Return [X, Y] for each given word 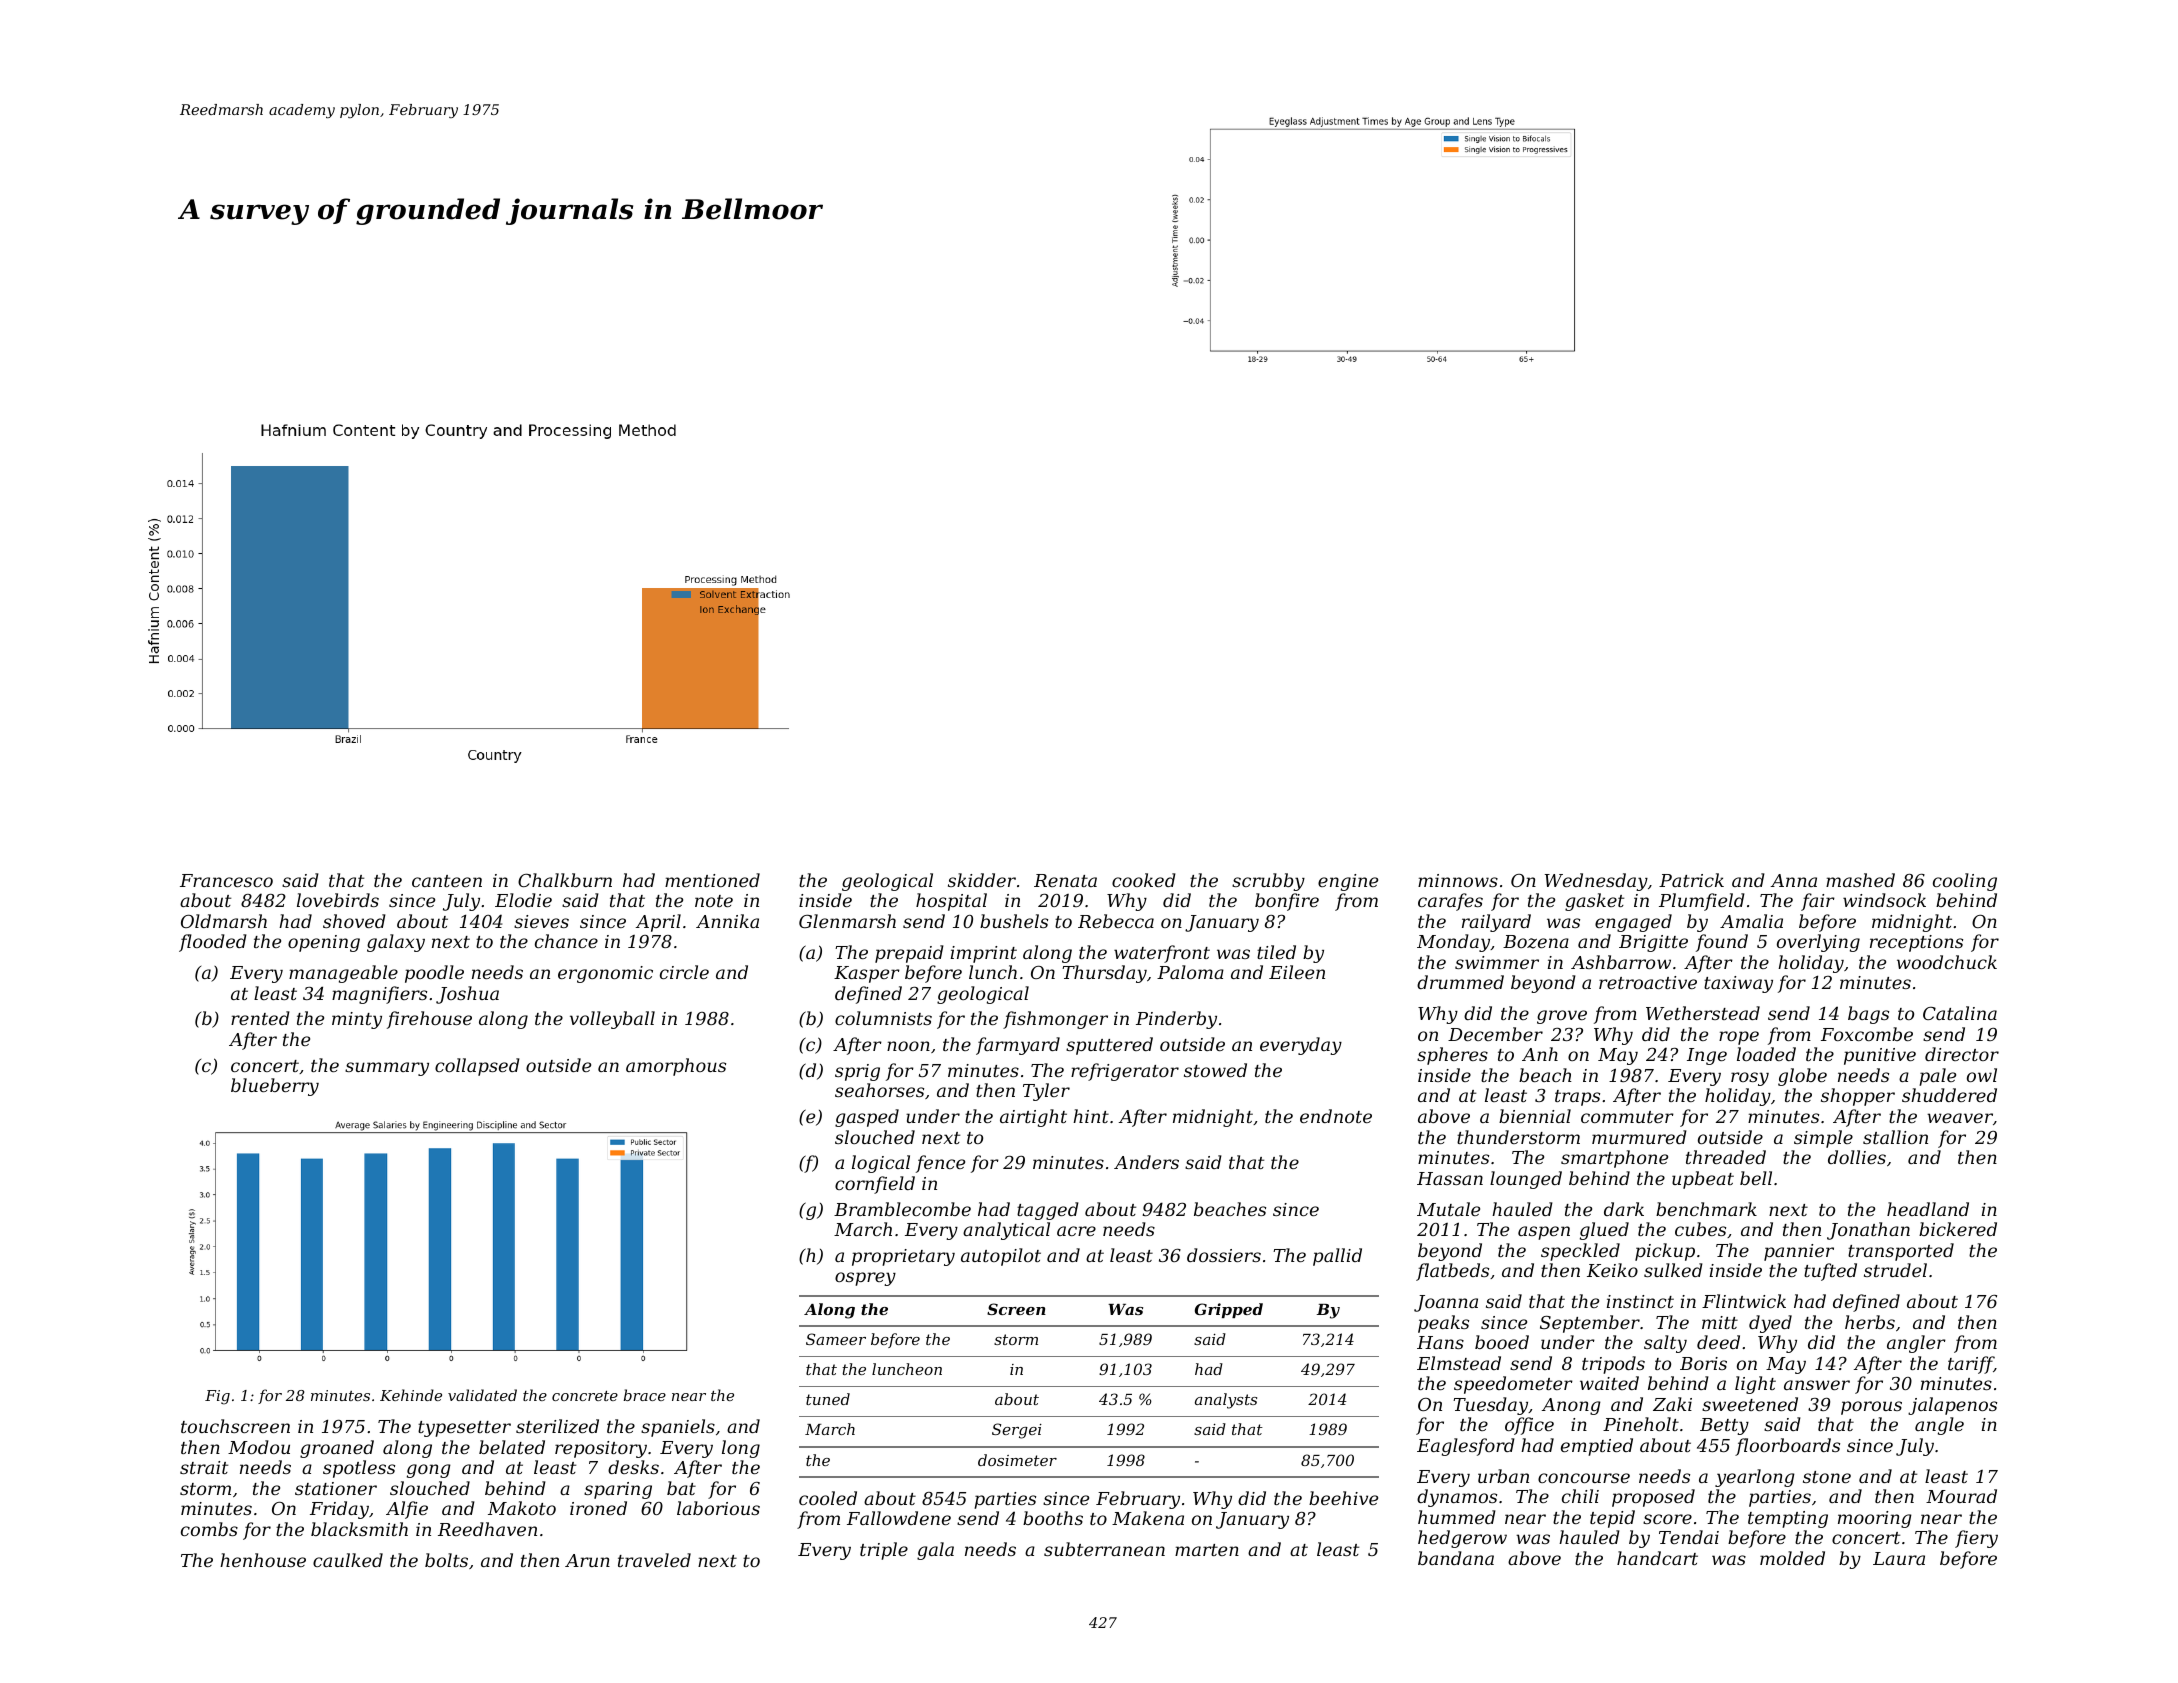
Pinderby [1176, 1020]
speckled [1580, 1252]
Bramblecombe [902, 1209]
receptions [1916, 943]
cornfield [875, 1185]
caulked [348, 1560]
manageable [343, 974]
